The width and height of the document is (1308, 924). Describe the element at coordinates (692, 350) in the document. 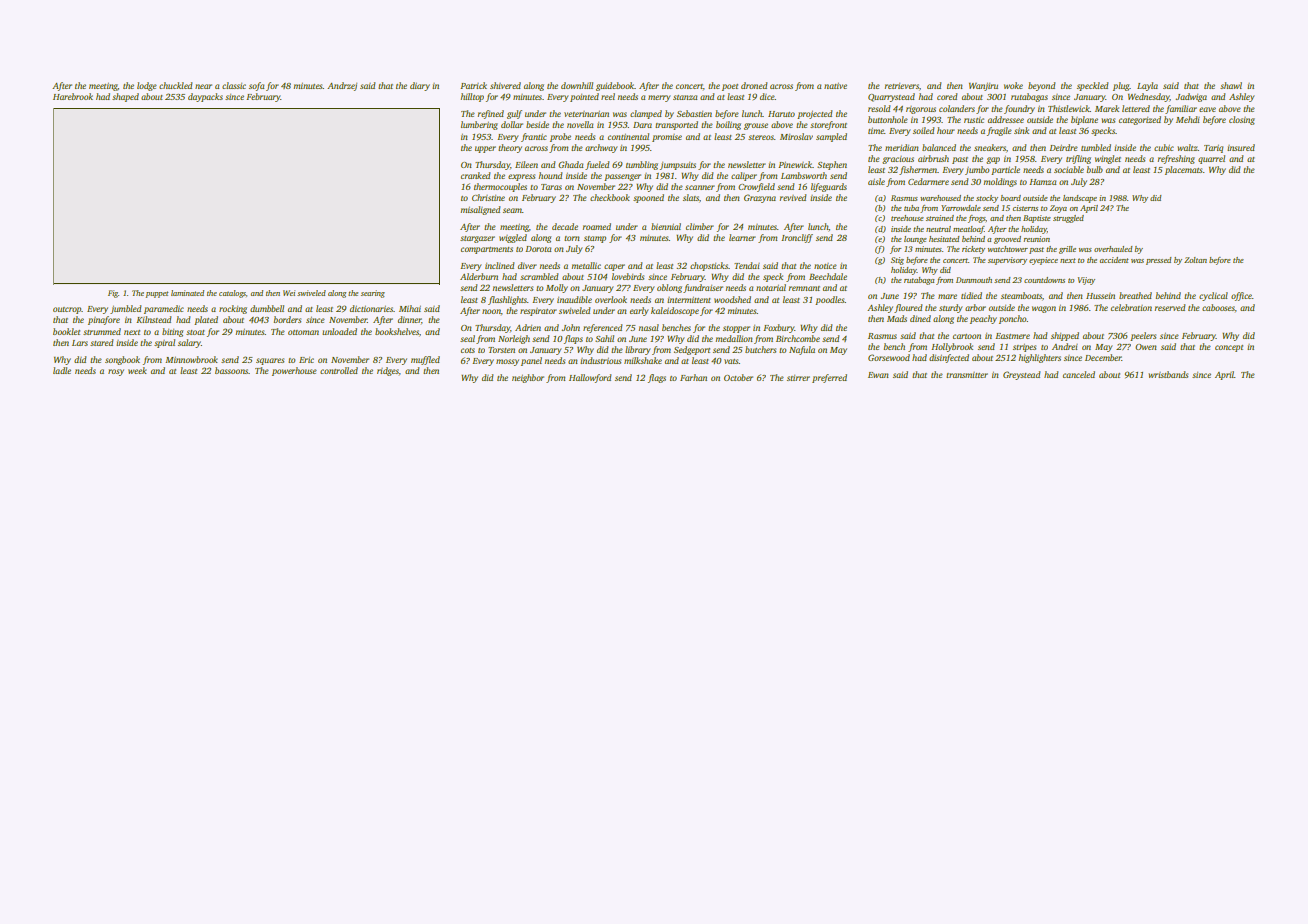

I see `Sedgeport` at that location.
